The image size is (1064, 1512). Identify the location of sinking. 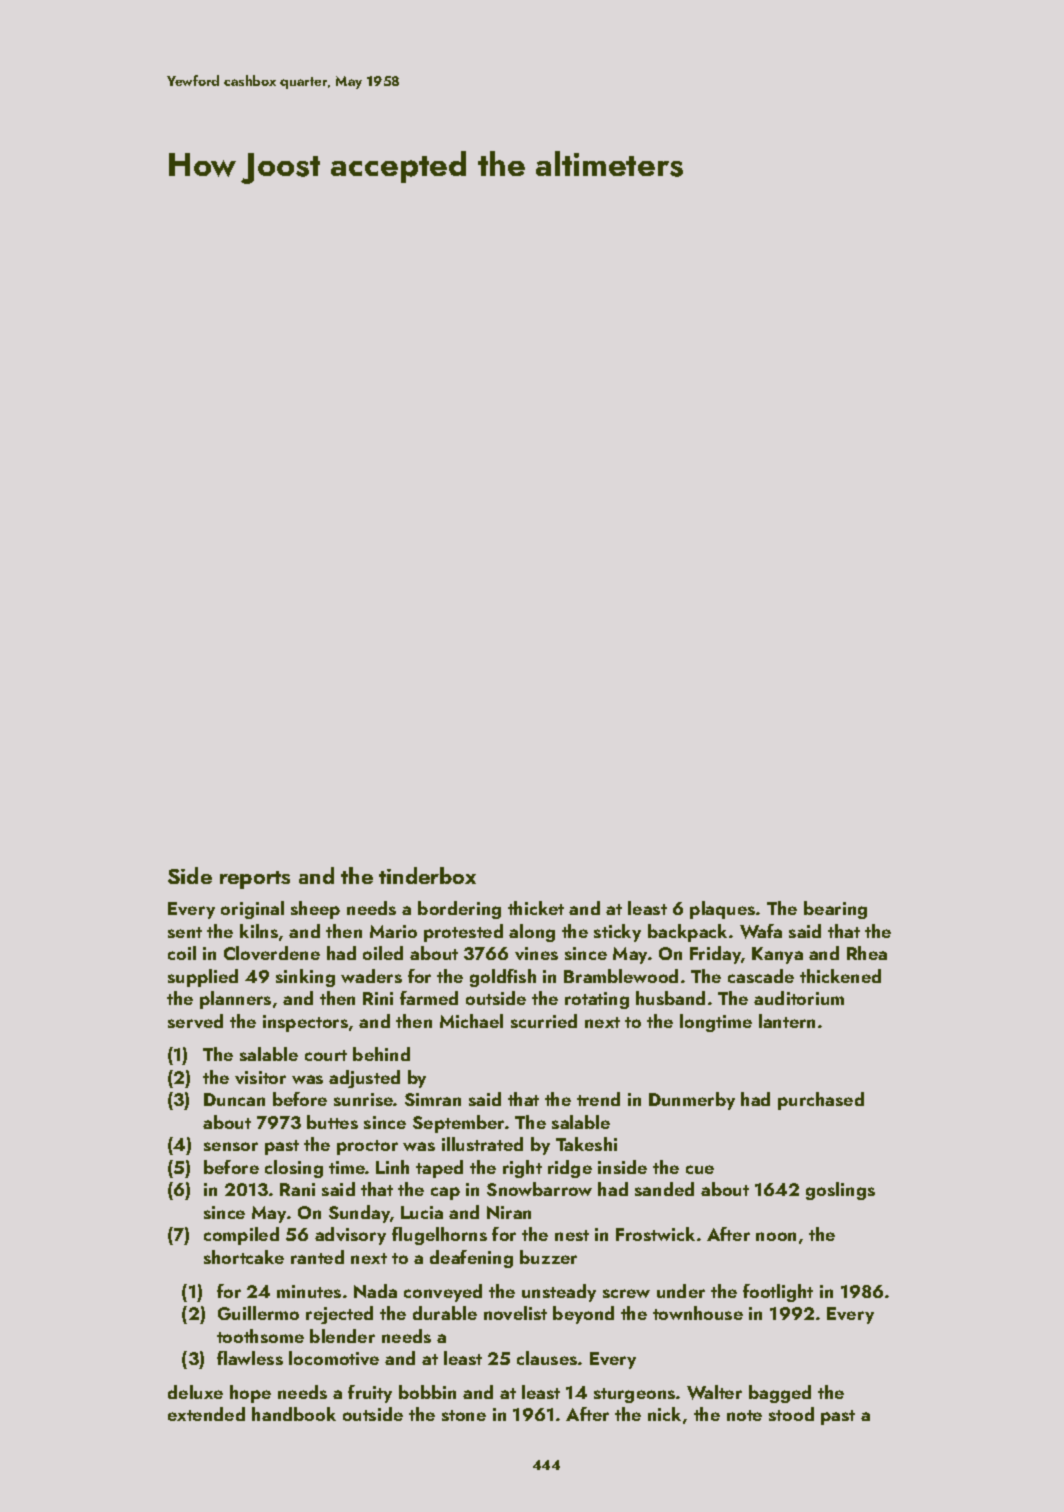
(305, 978).
